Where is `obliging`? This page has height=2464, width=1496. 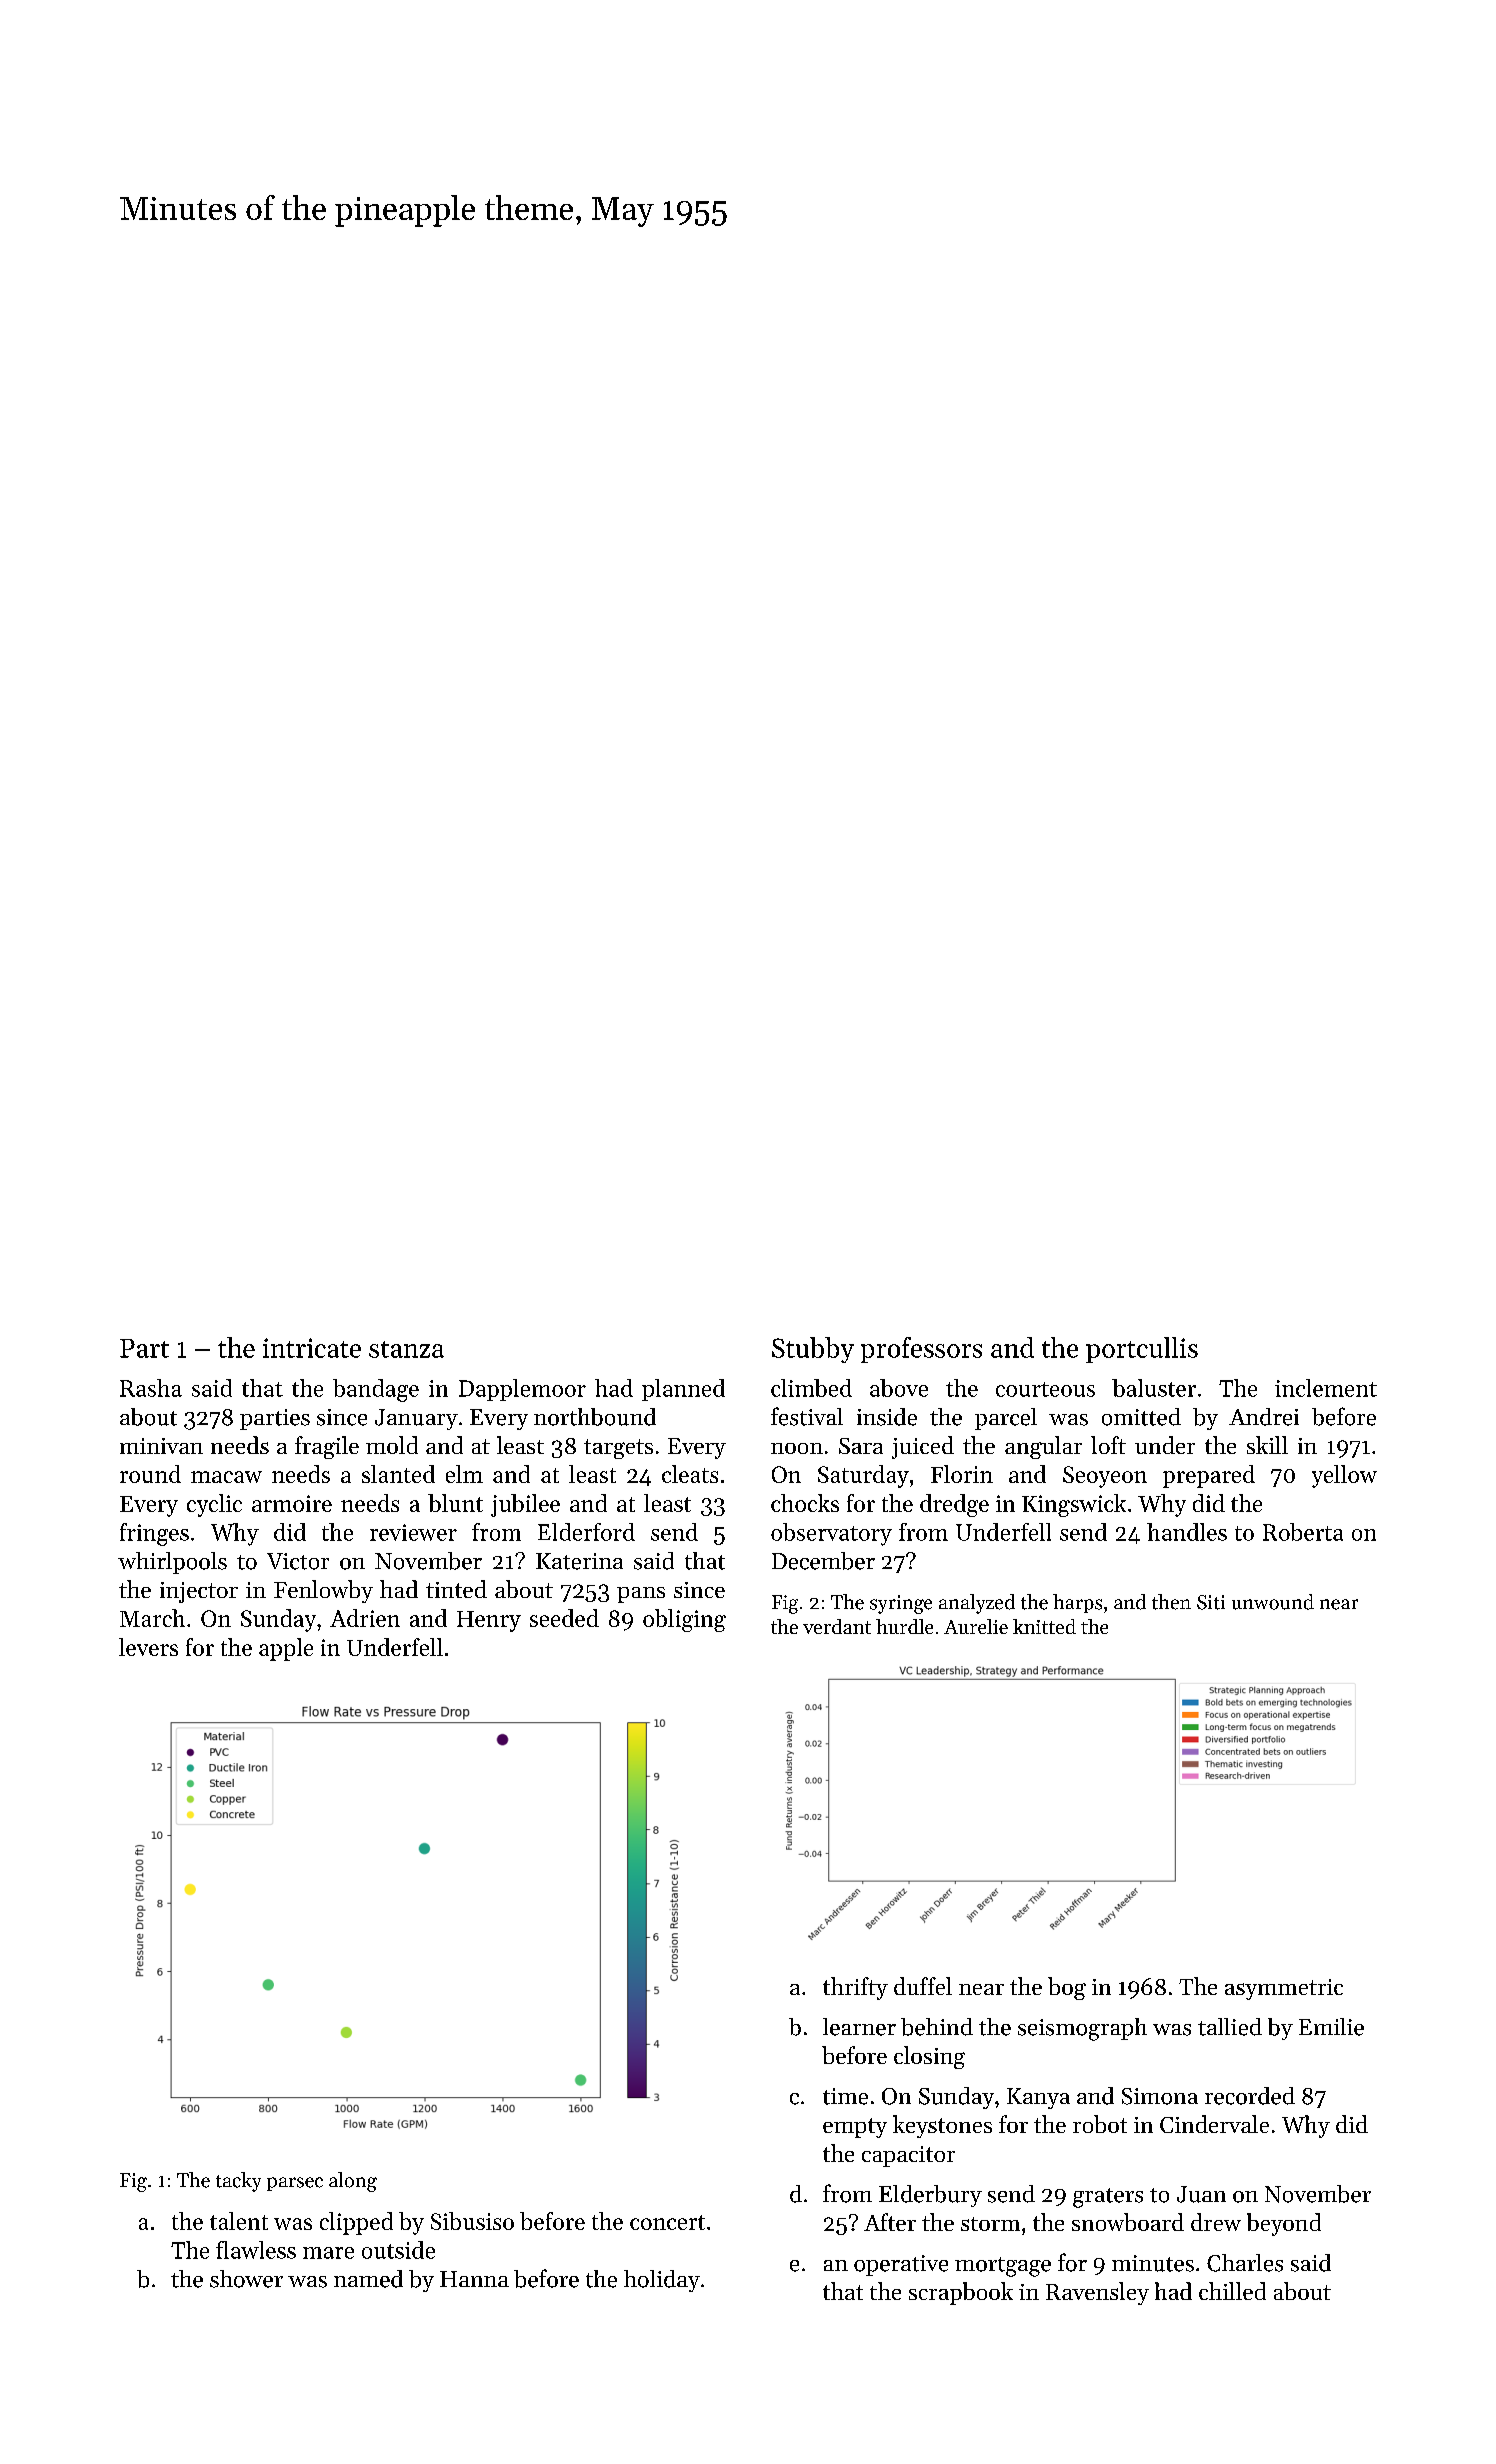 obliging is located at coordinates (684, 1620).
